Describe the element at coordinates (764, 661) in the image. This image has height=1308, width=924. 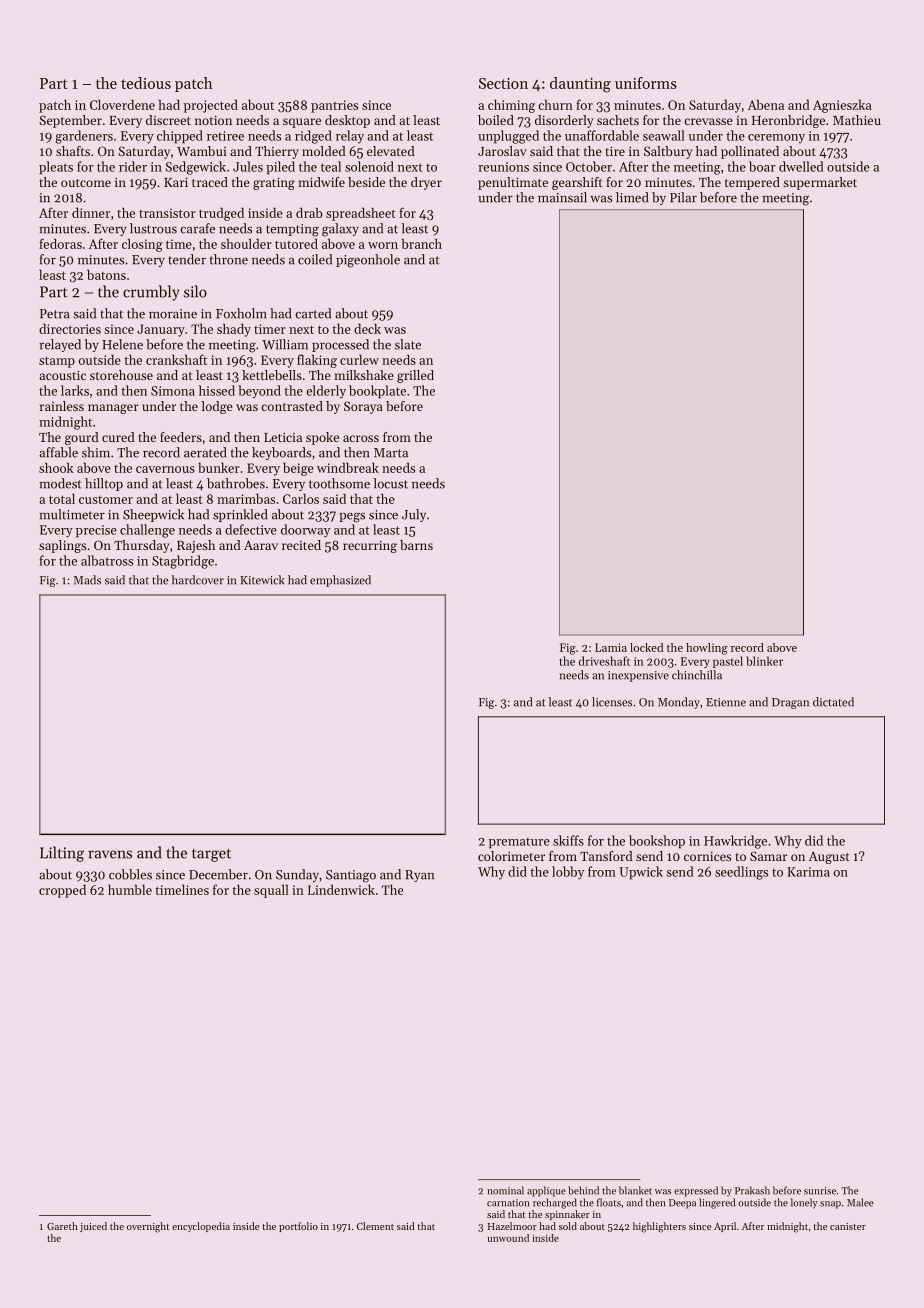
I see `blinker` at that location.
